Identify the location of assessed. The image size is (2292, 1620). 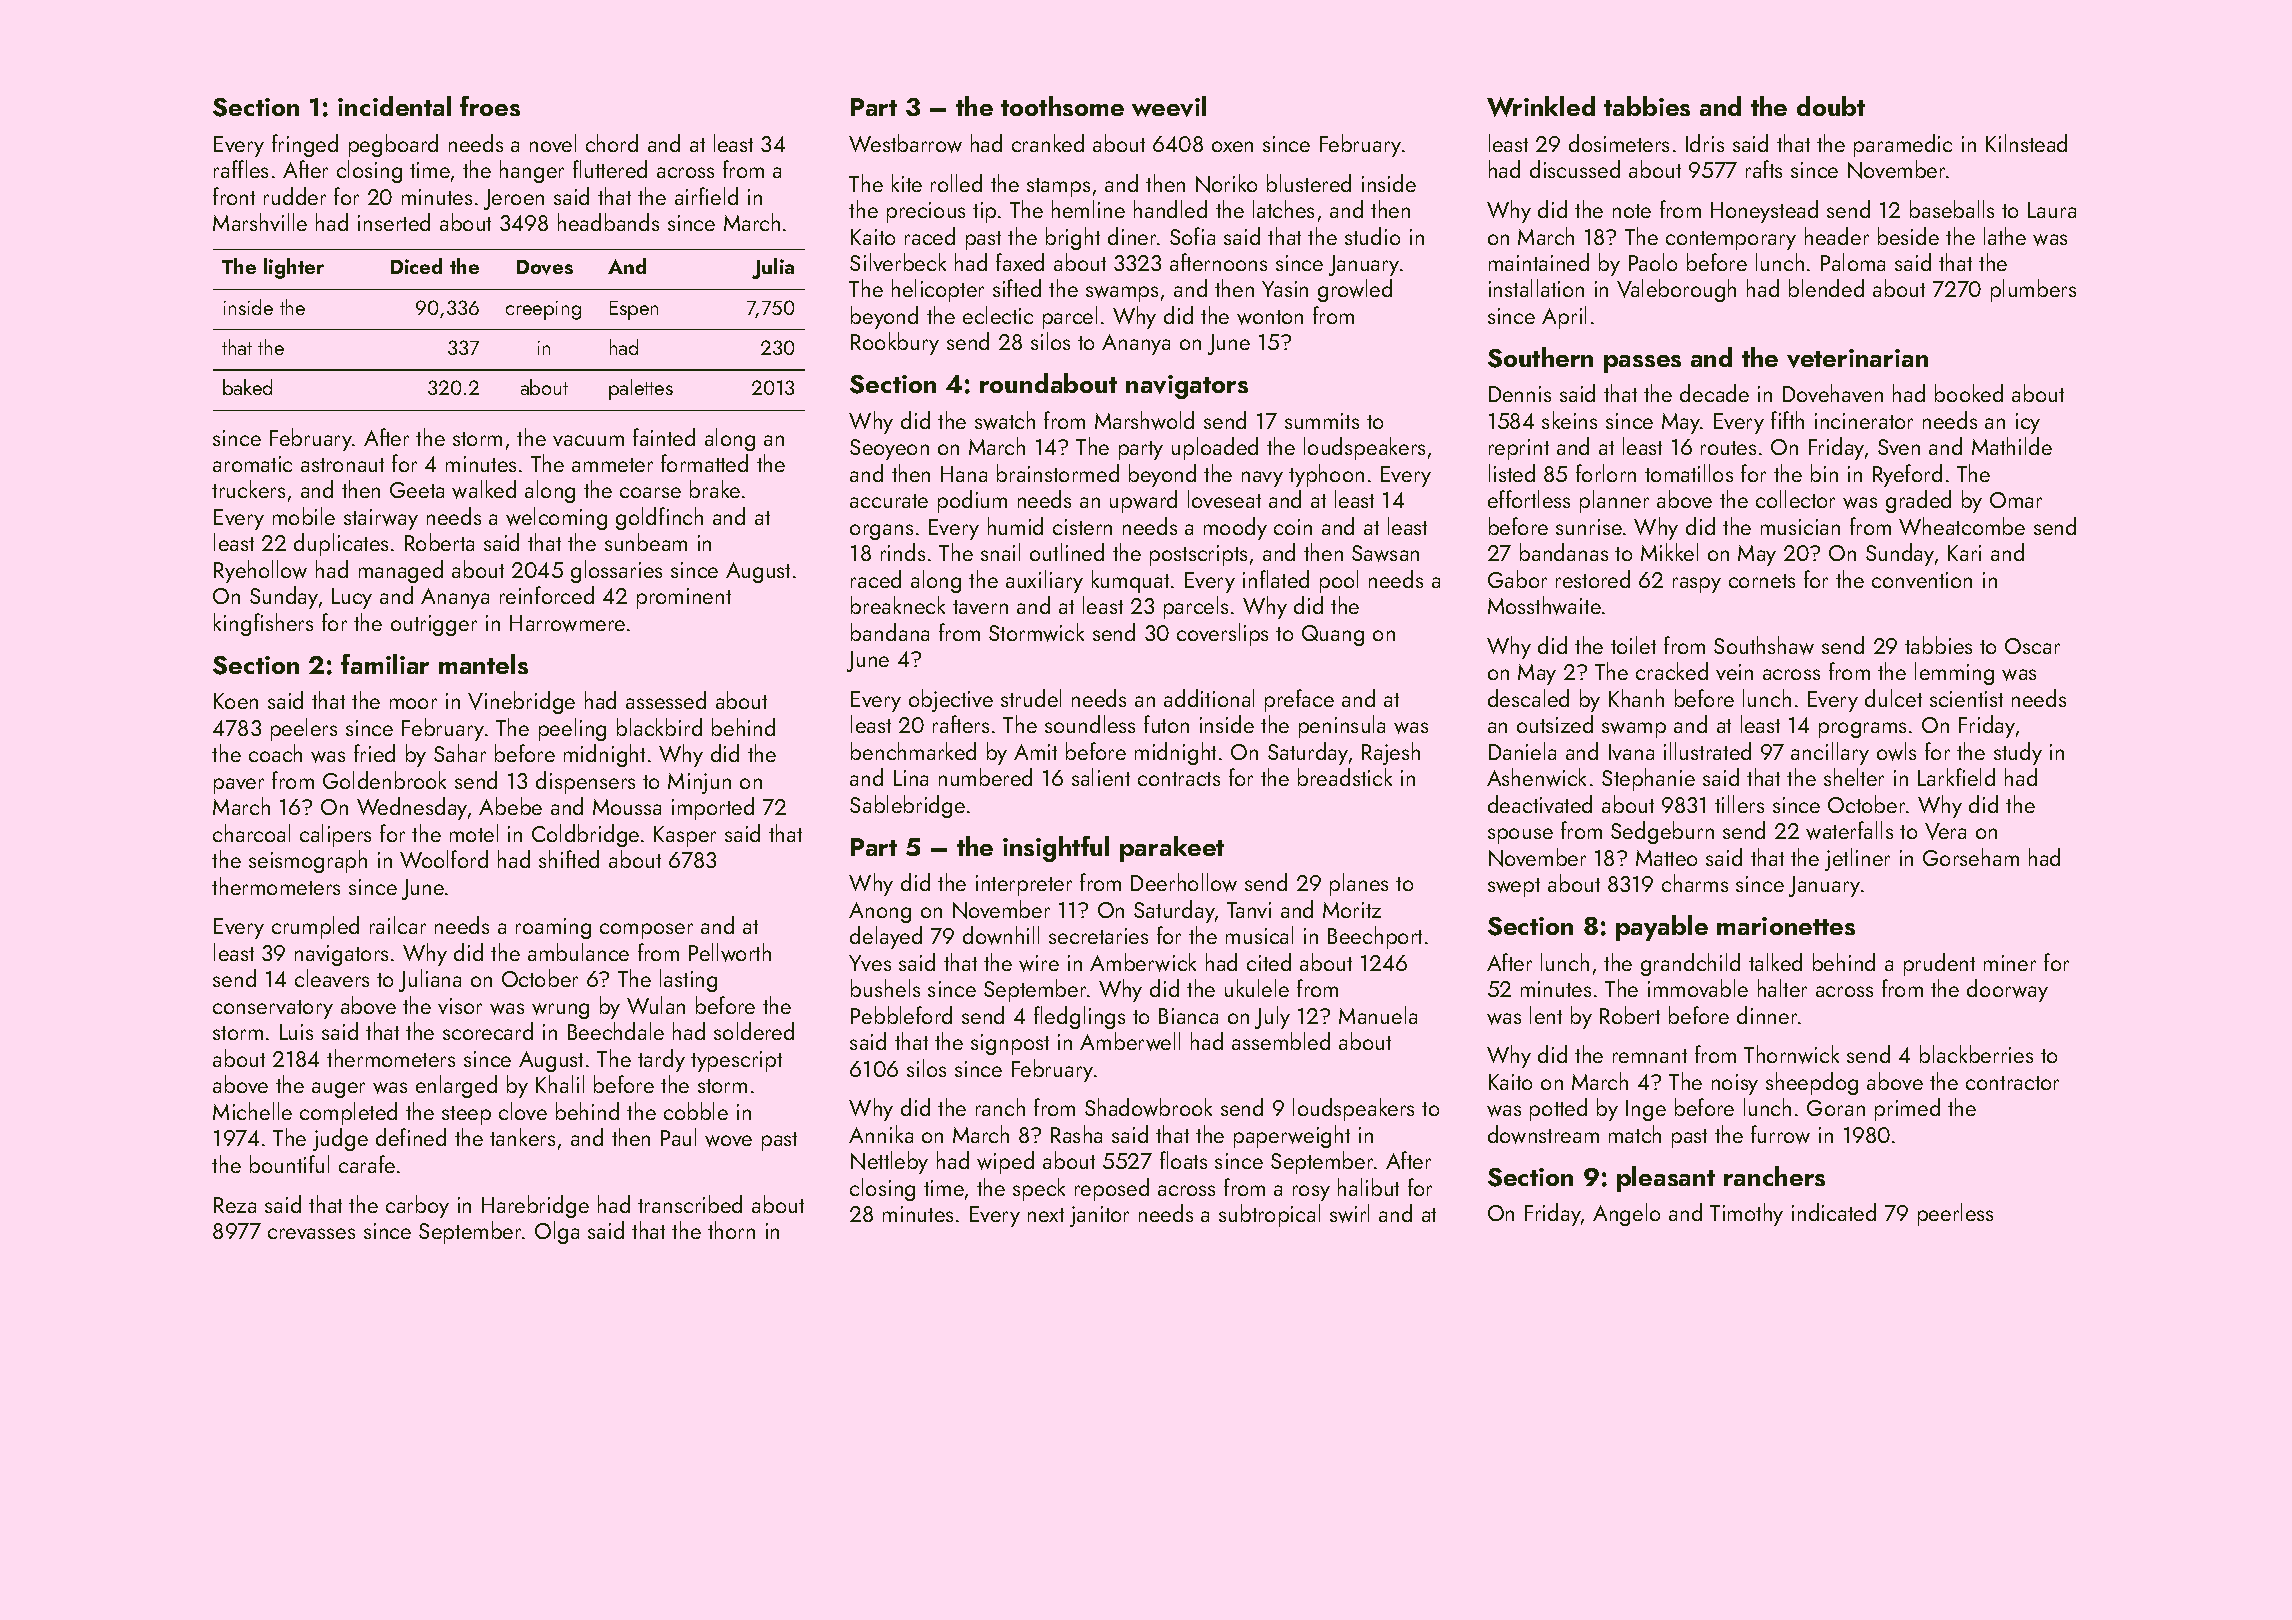
(666, 700).
